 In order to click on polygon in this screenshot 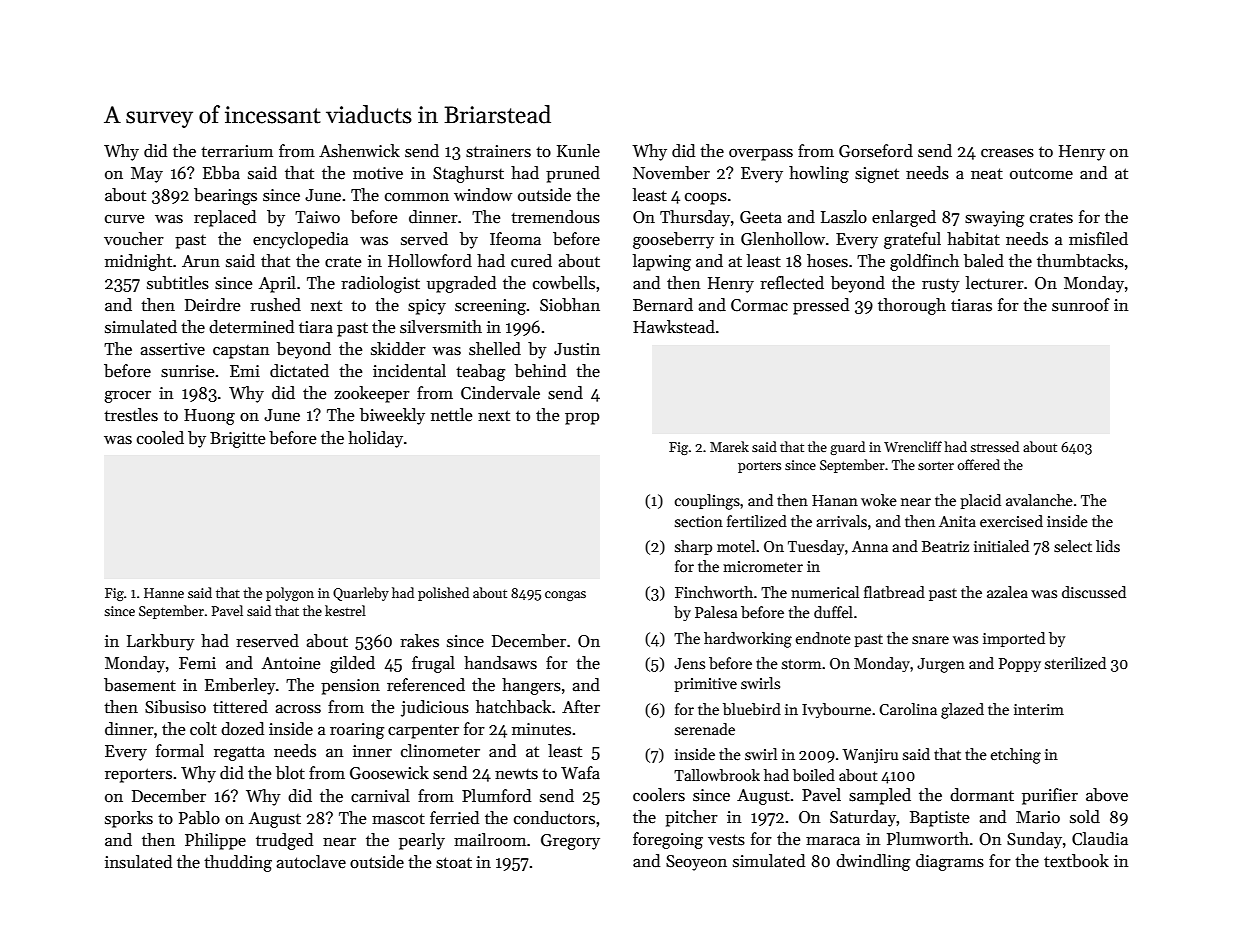, I will do `click(290, 594)`.
